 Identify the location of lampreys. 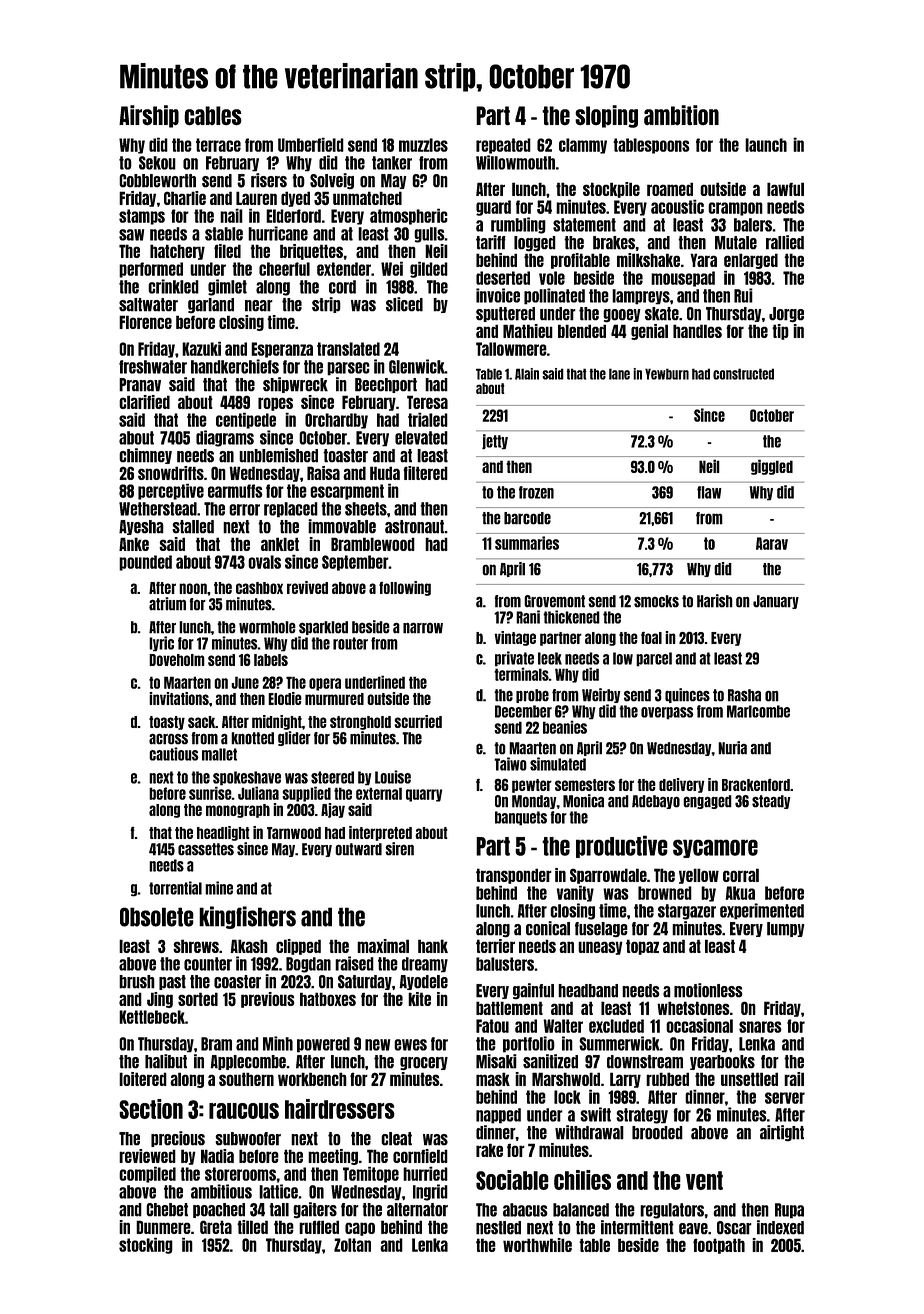
(641, 297).
